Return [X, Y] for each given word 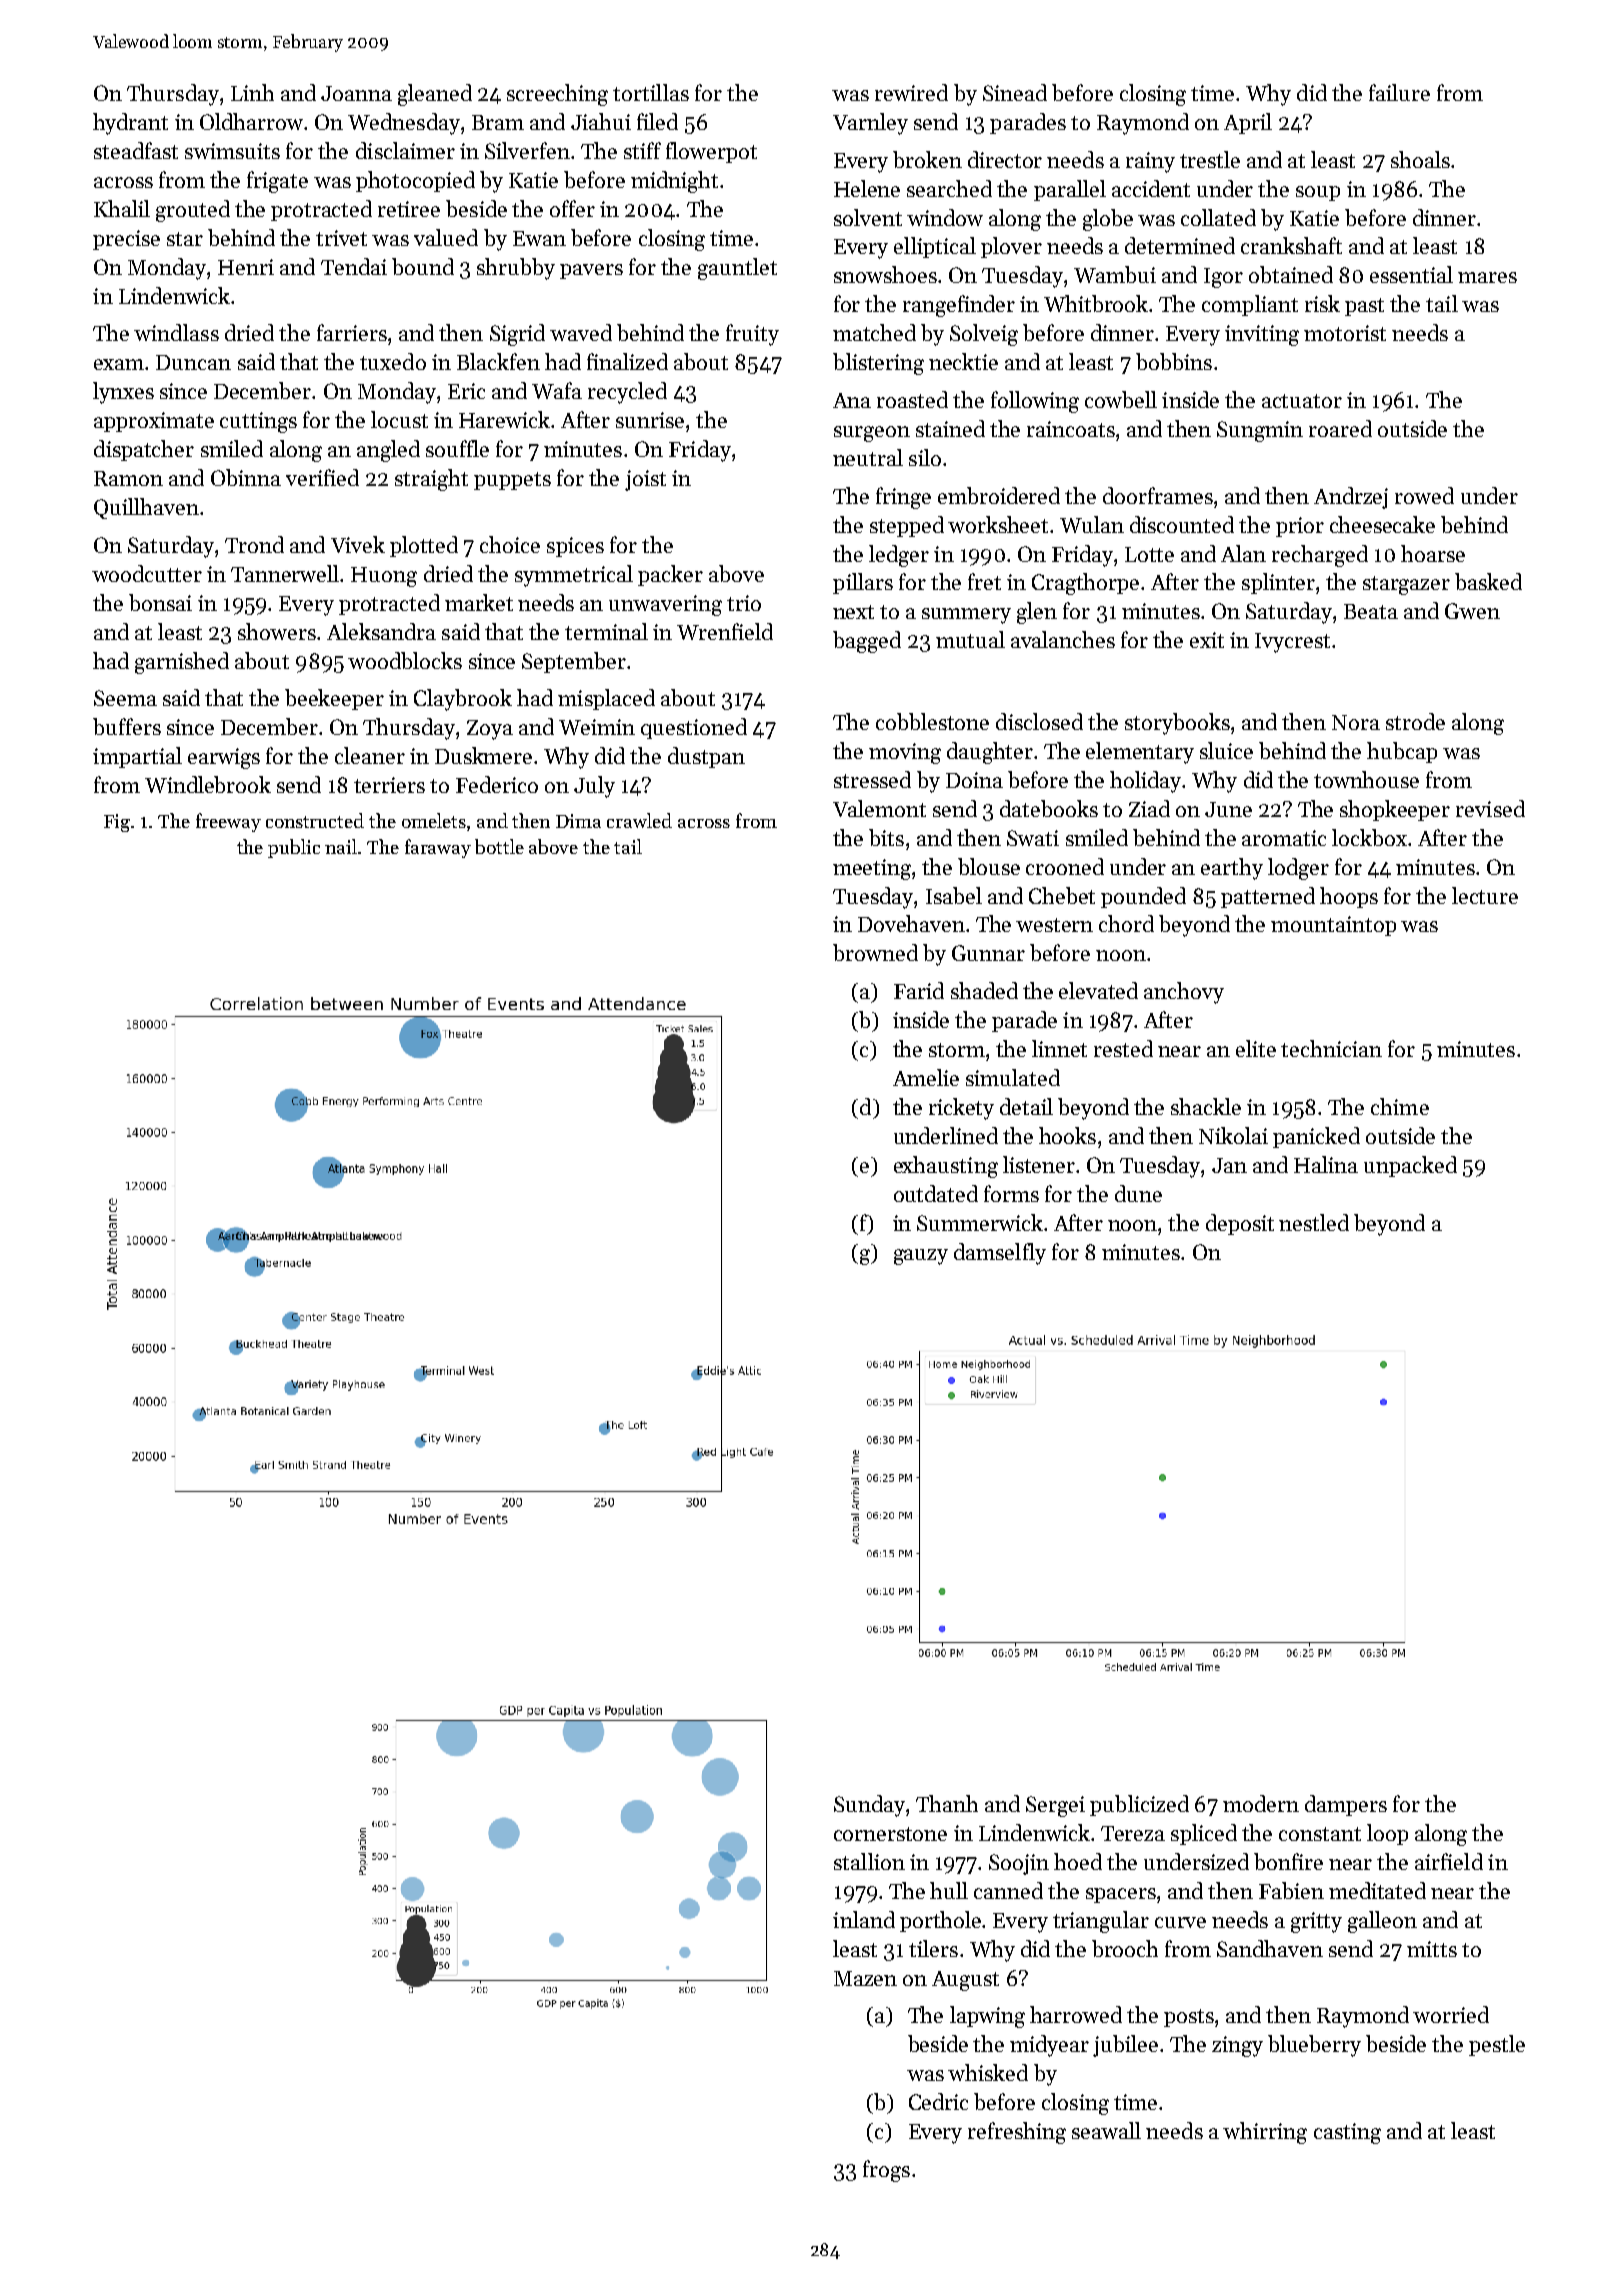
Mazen [865, 1978]
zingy [1237, 2046]
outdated [936, 1193]
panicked [1316, 1137]
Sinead [1015, 92]
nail [341, 846]
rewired [911, 92]
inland [864, 1919]
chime [1400, 1106]
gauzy [921, 1257]
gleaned [435, 95]
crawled [639, 820]
